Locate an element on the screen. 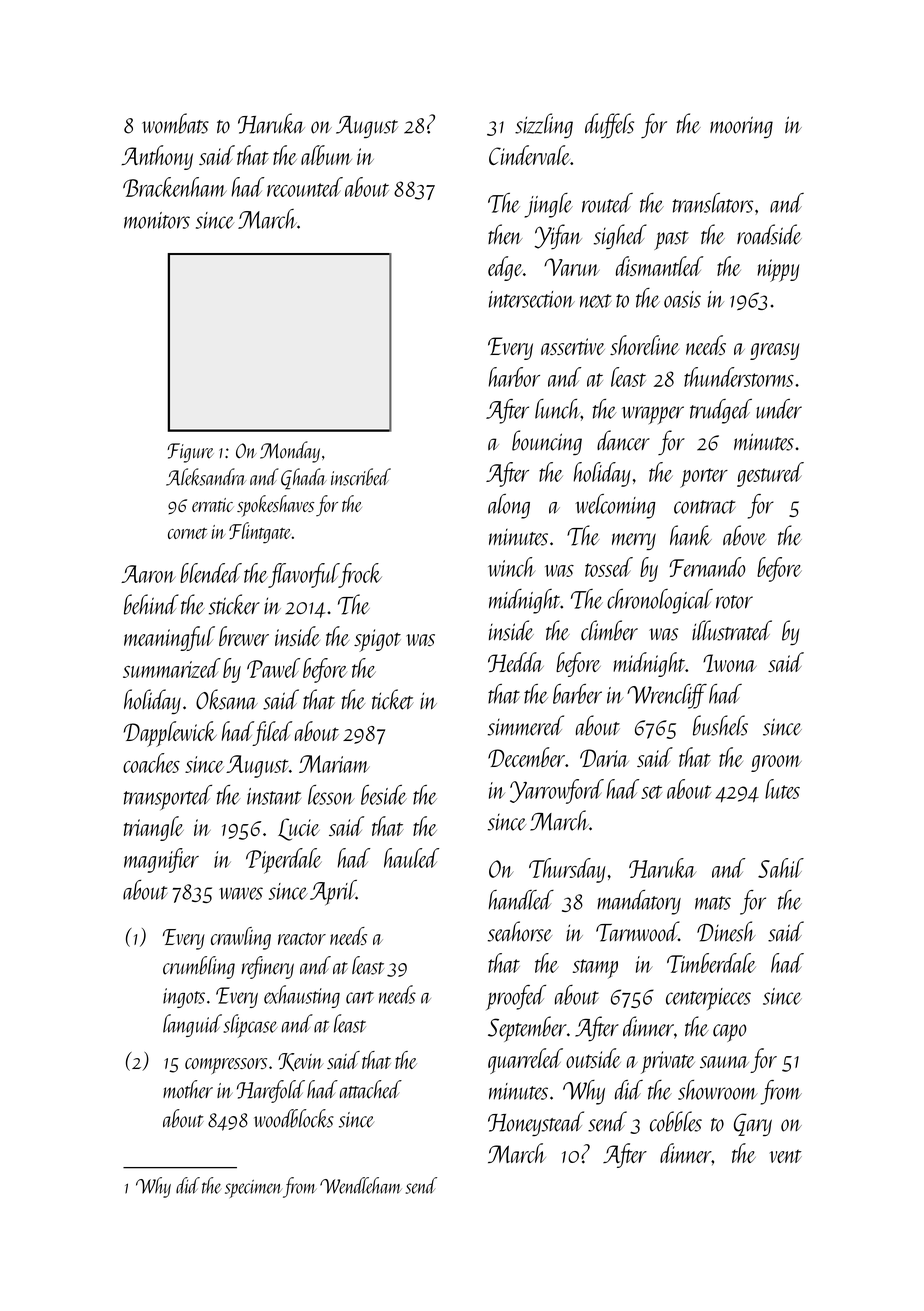  mooring is located at coordinates (741, 127).
